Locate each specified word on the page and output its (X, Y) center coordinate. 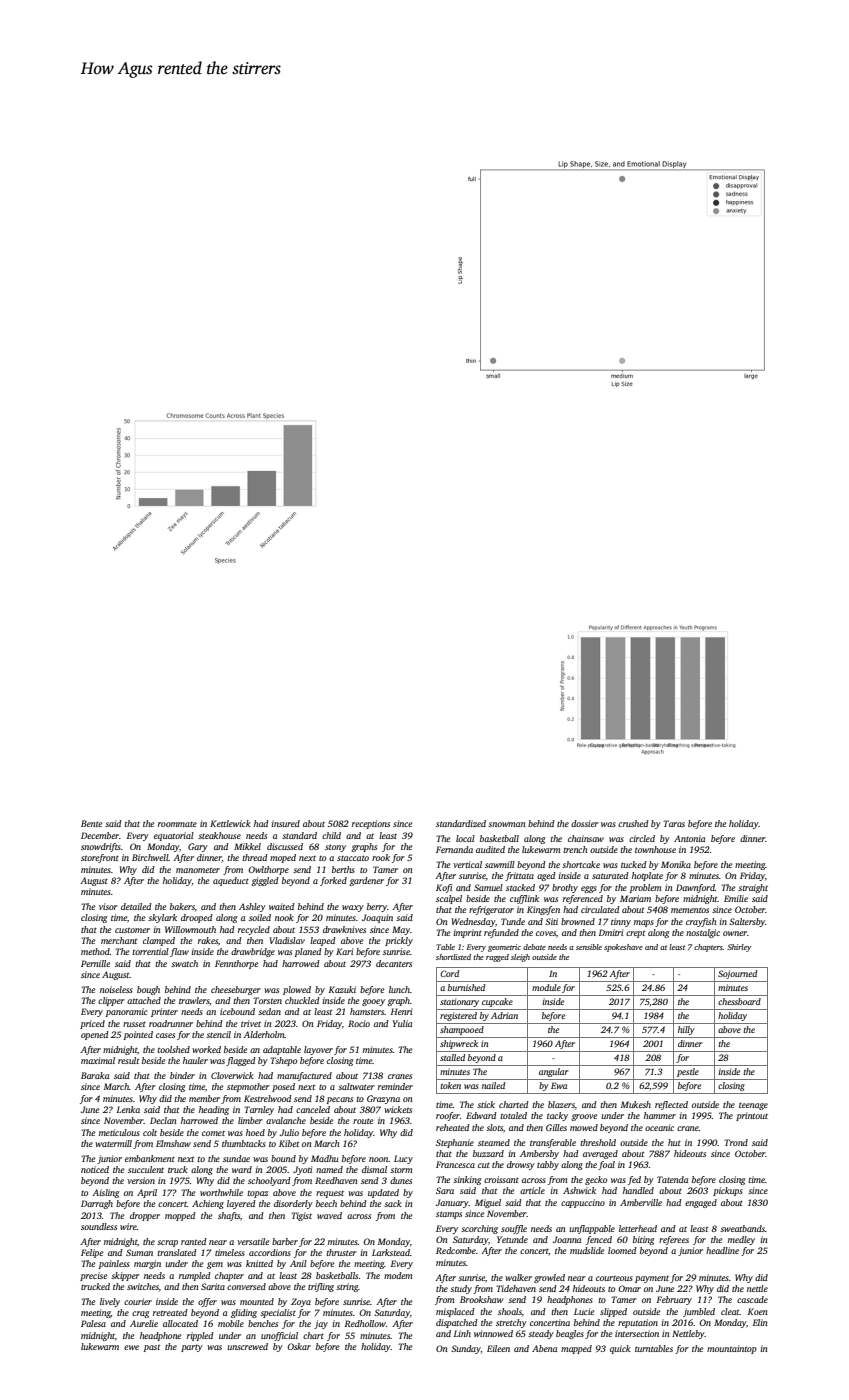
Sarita (213, 1286)
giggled (265, 881)
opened (95, 1035)
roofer (448, 1116)
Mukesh (636, 1104)
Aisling (106, 1193)
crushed (633, 823)
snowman (507, 824)
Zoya (301, 1302)
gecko (596, 1180)
